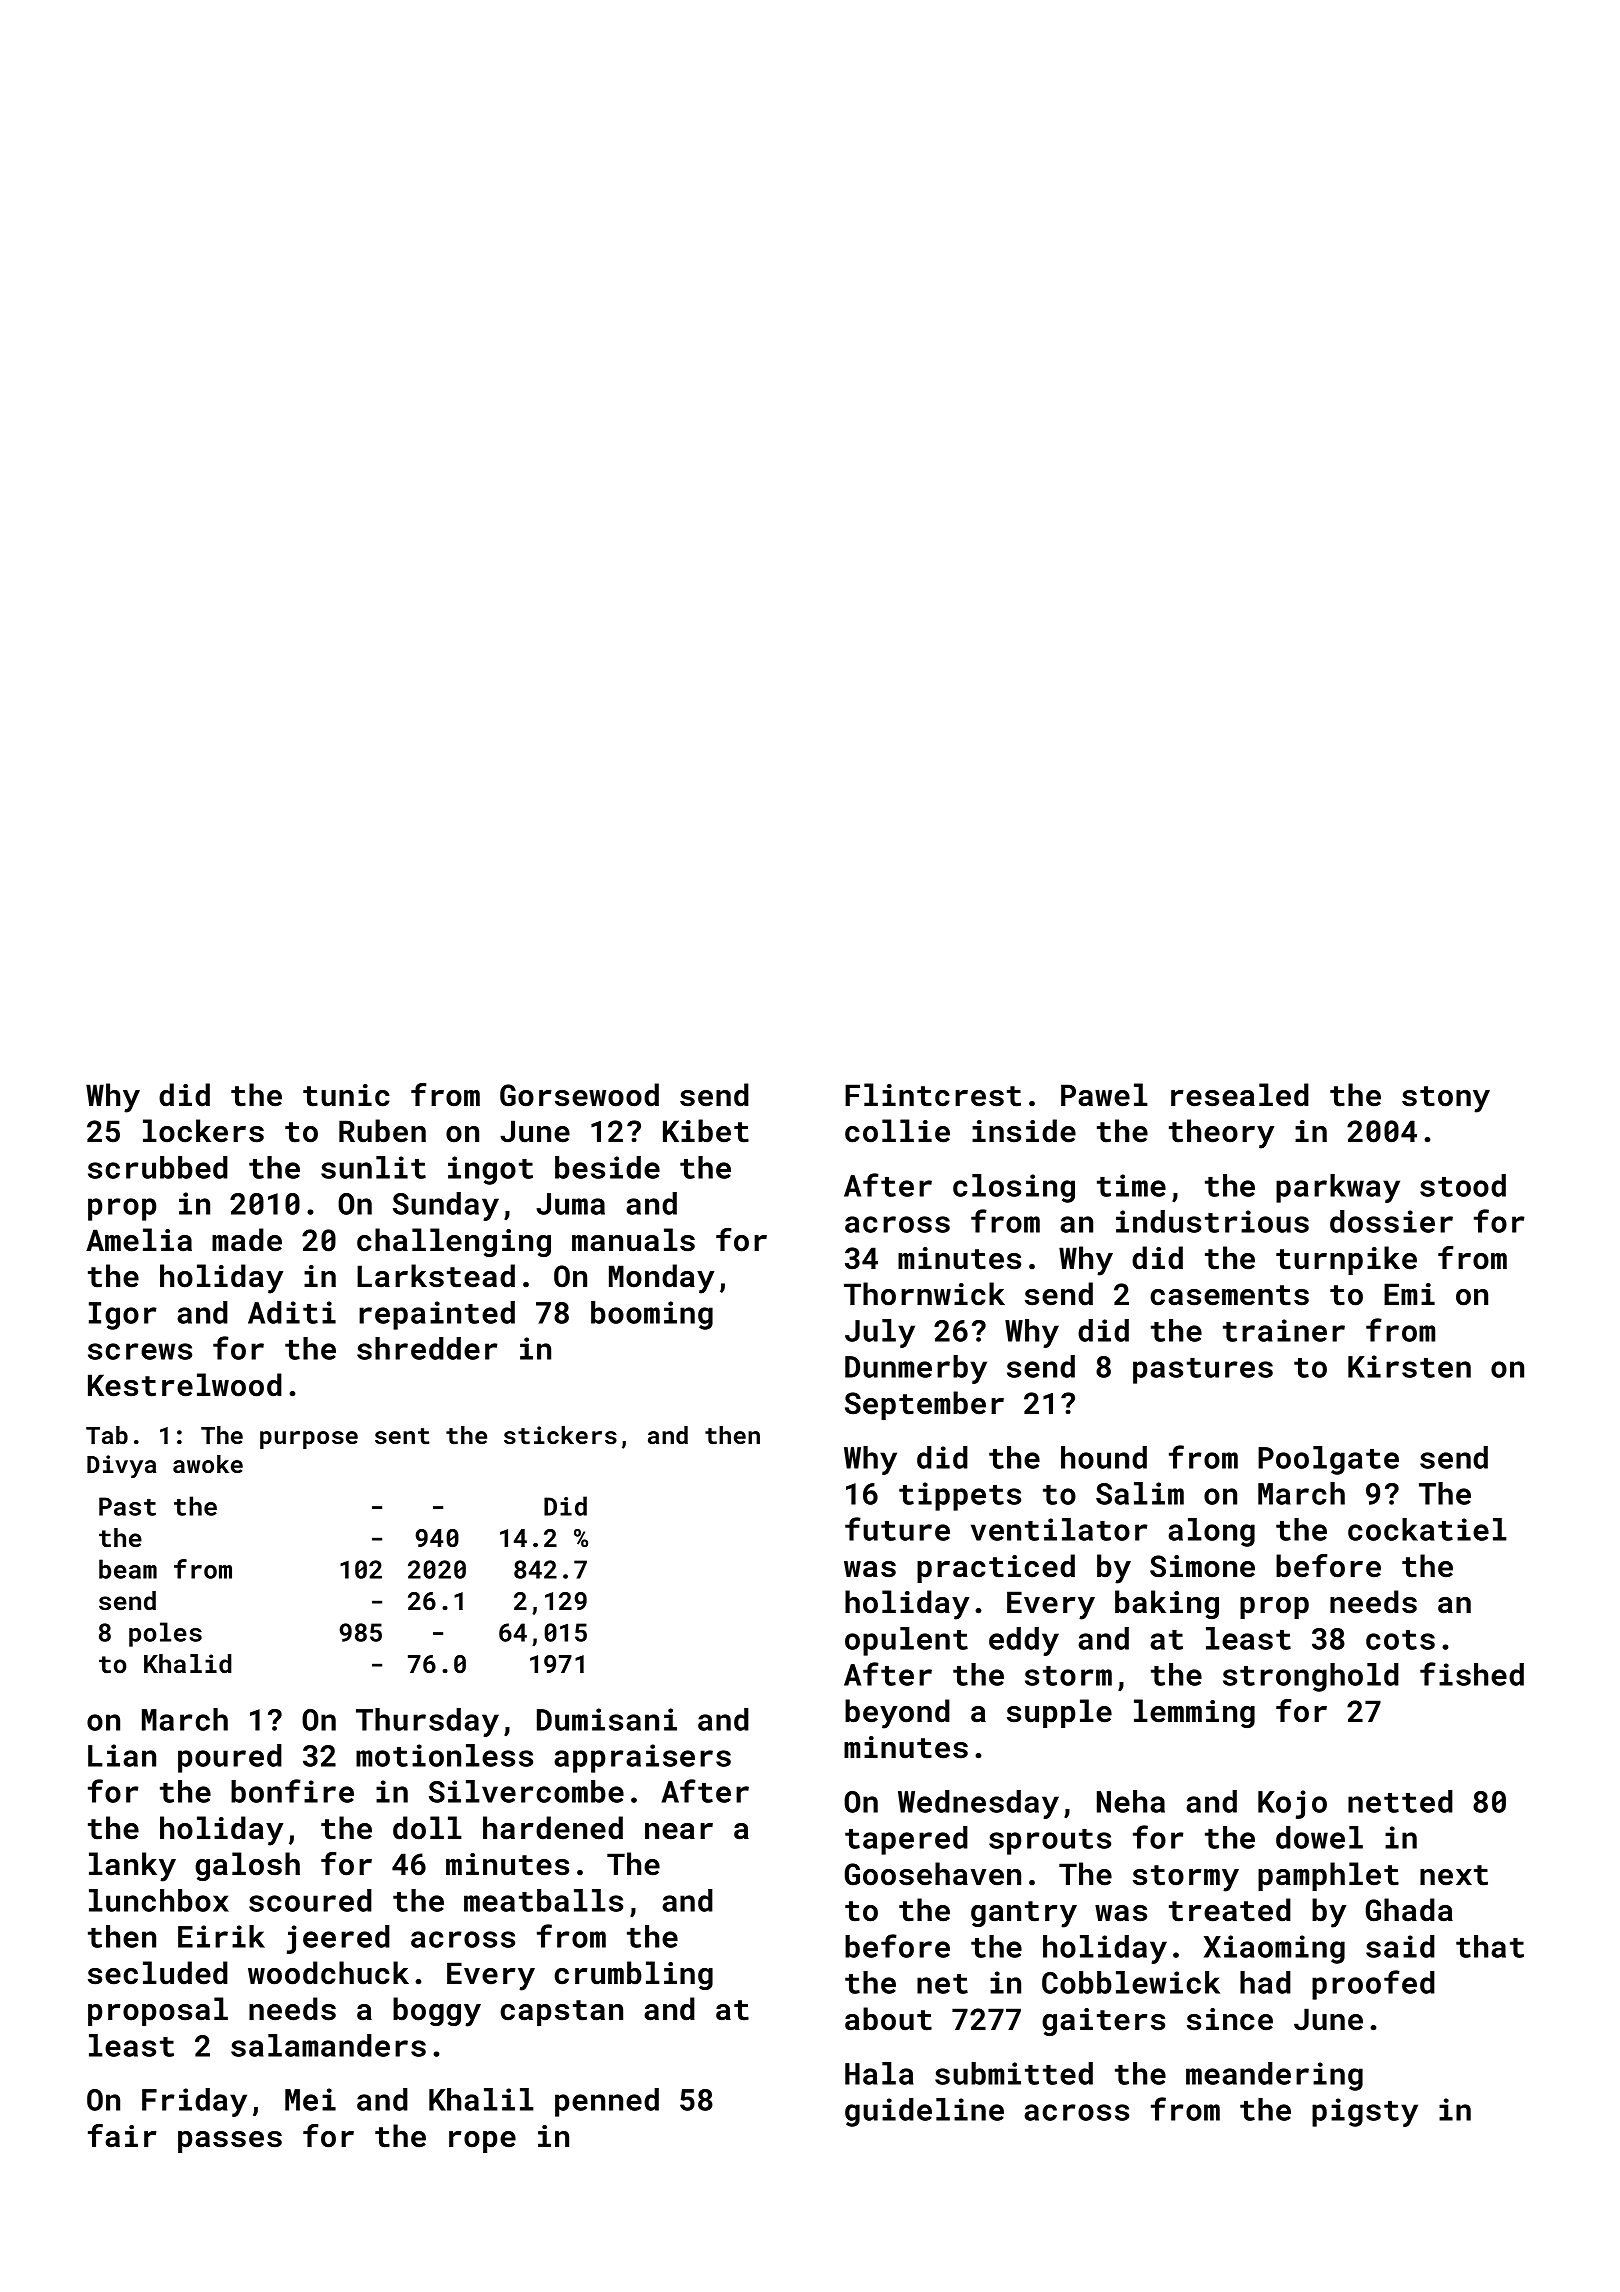  I want to click on Tab, so click(107, 1435).
